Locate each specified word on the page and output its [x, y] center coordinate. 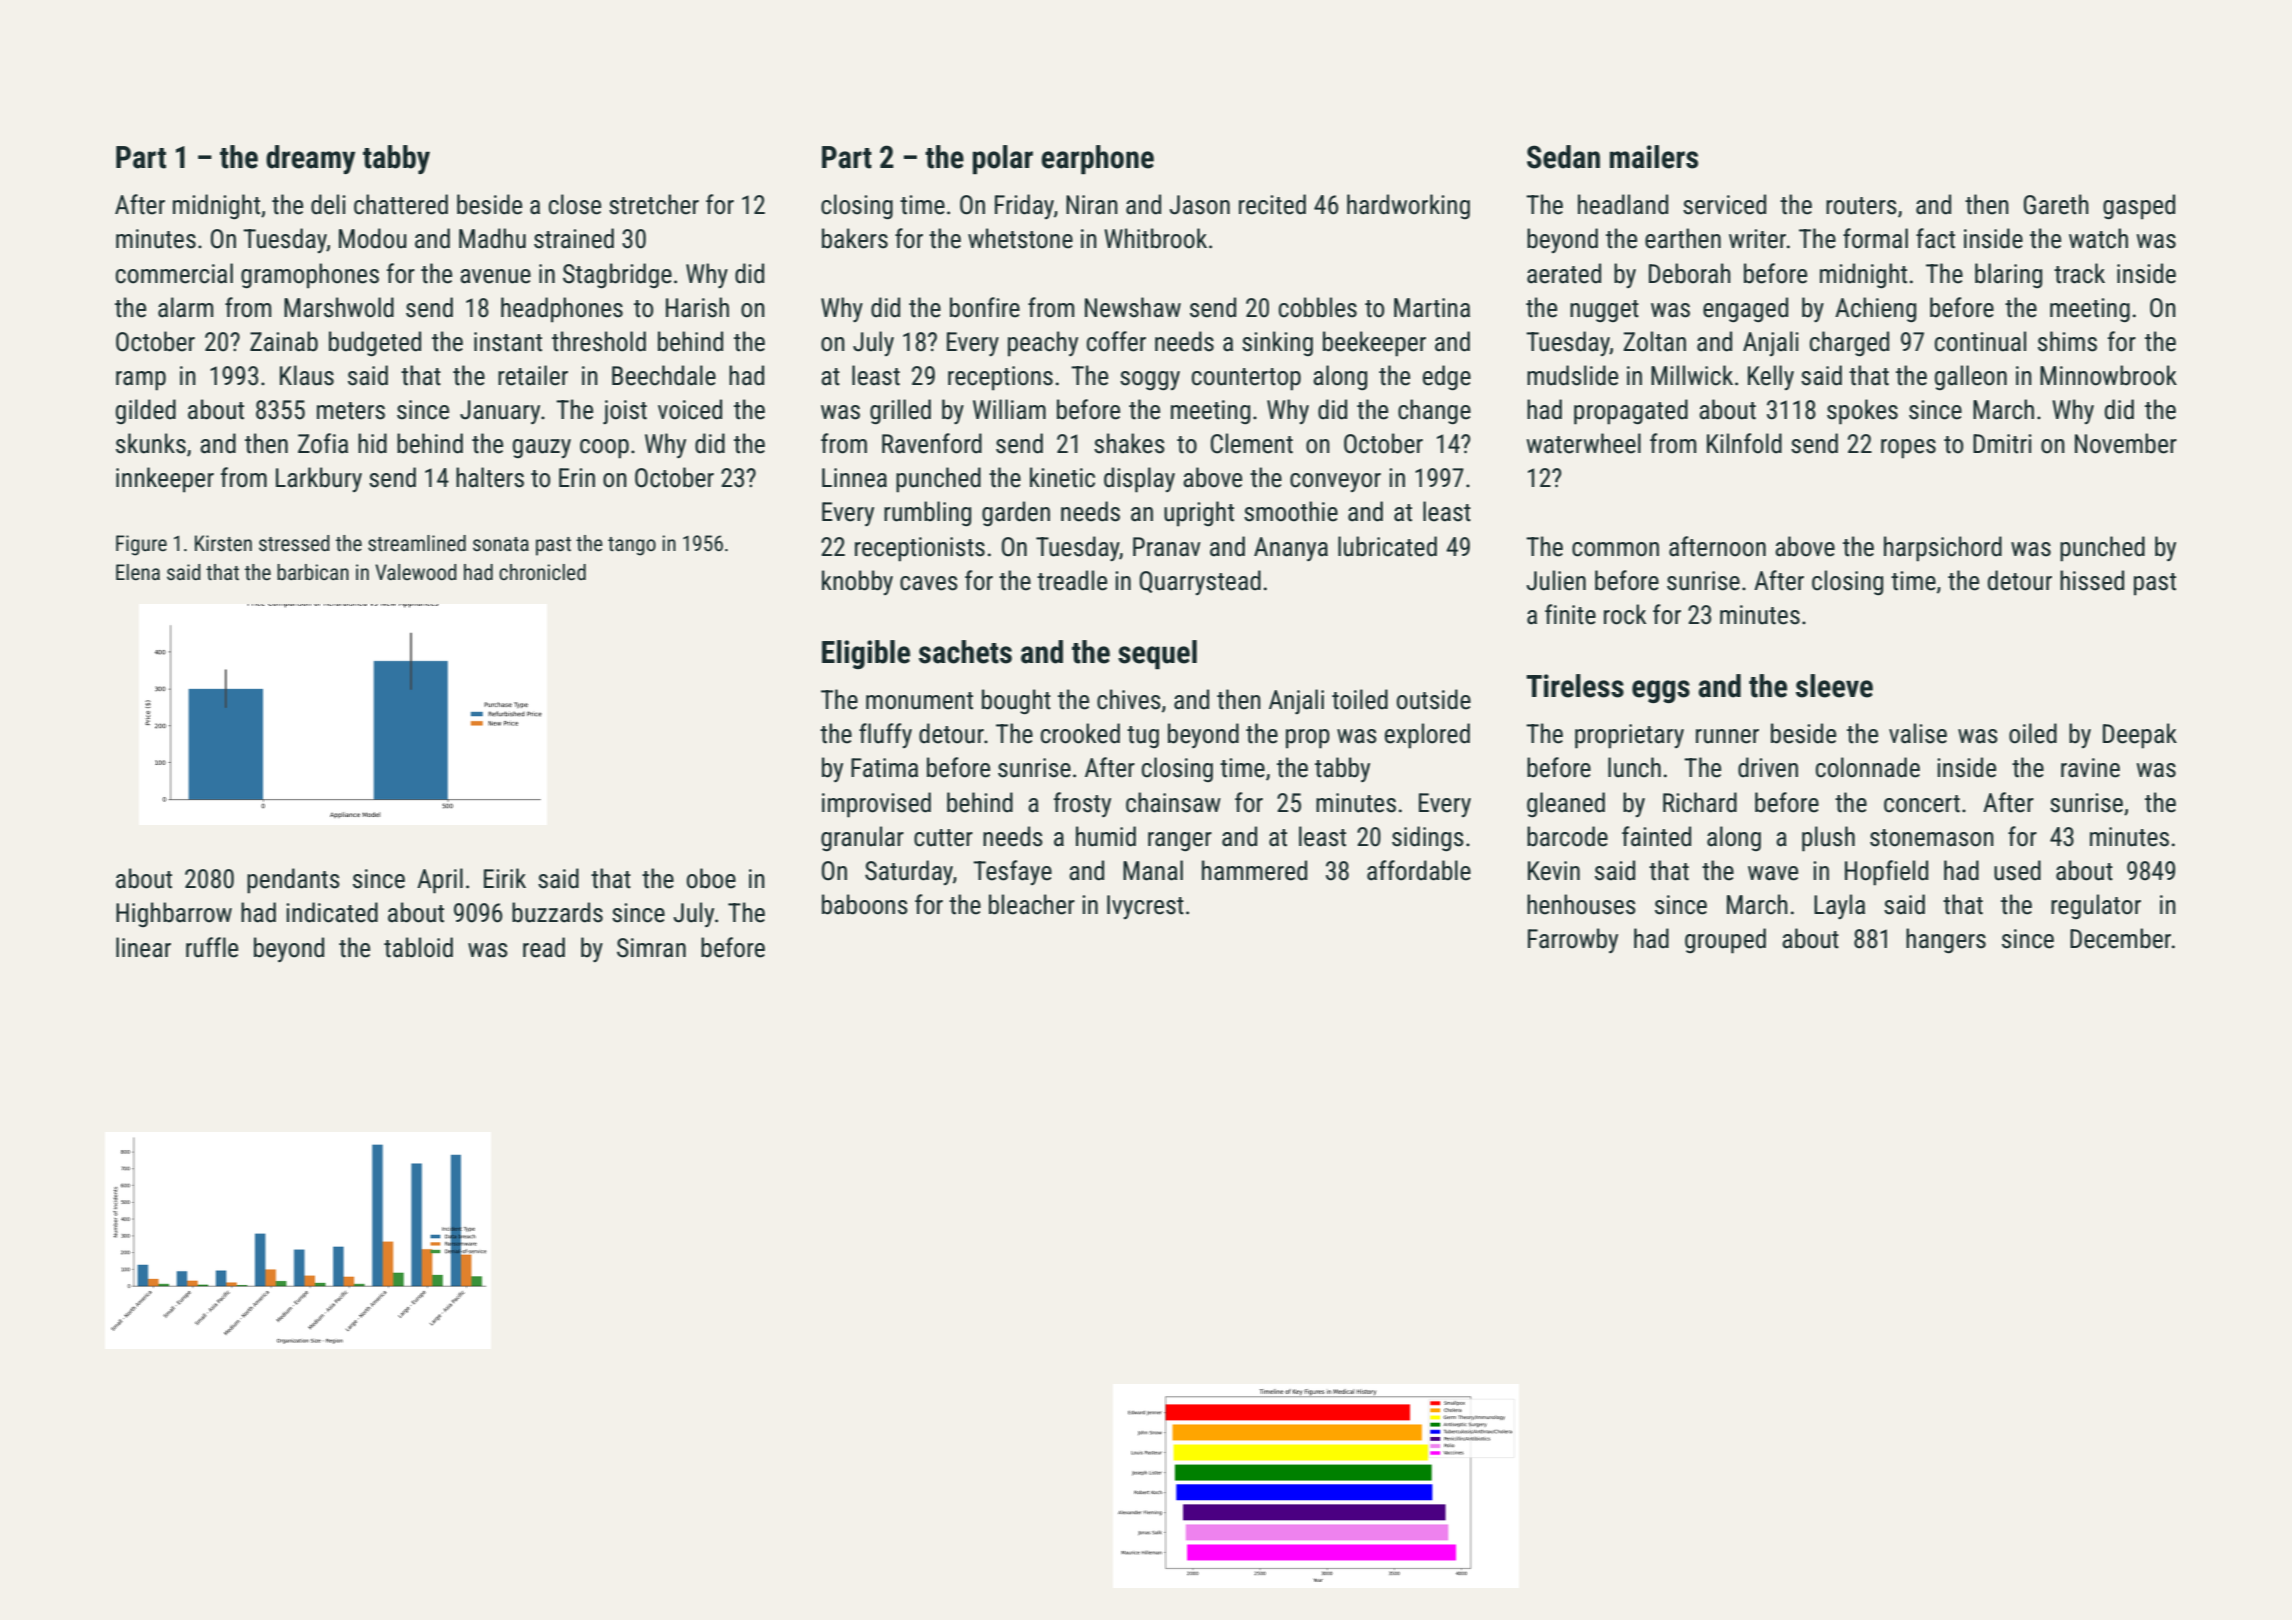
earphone [1097, 159]
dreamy [310, 159]
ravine [2090, 768]
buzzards [557, 912]
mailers [1654, 157]
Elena [138, 572]
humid [1106, 836]
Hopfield [1886, 873]
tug [1143, 737]
